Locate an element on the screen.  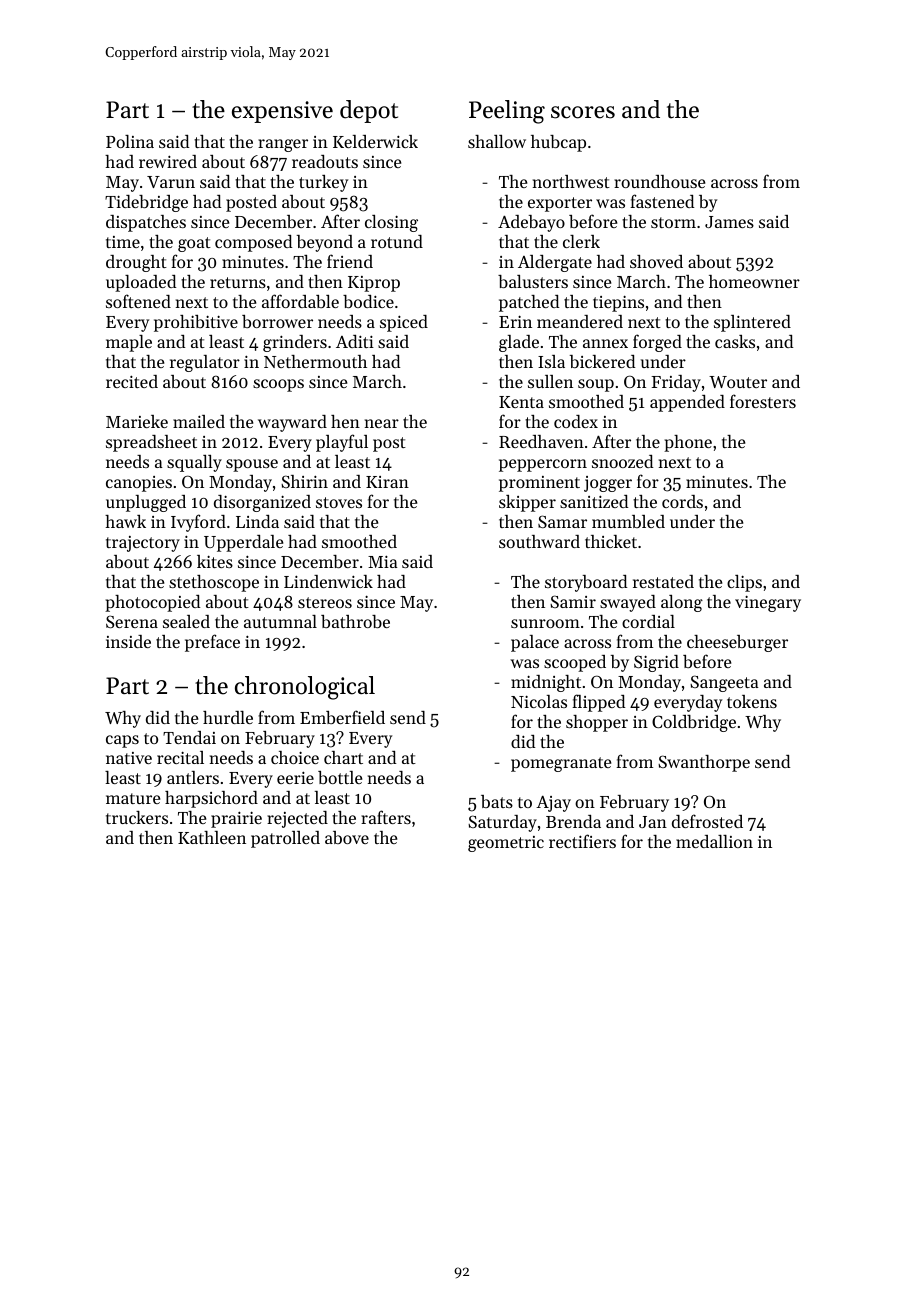
medallion is located at coordinates (714, 841).
